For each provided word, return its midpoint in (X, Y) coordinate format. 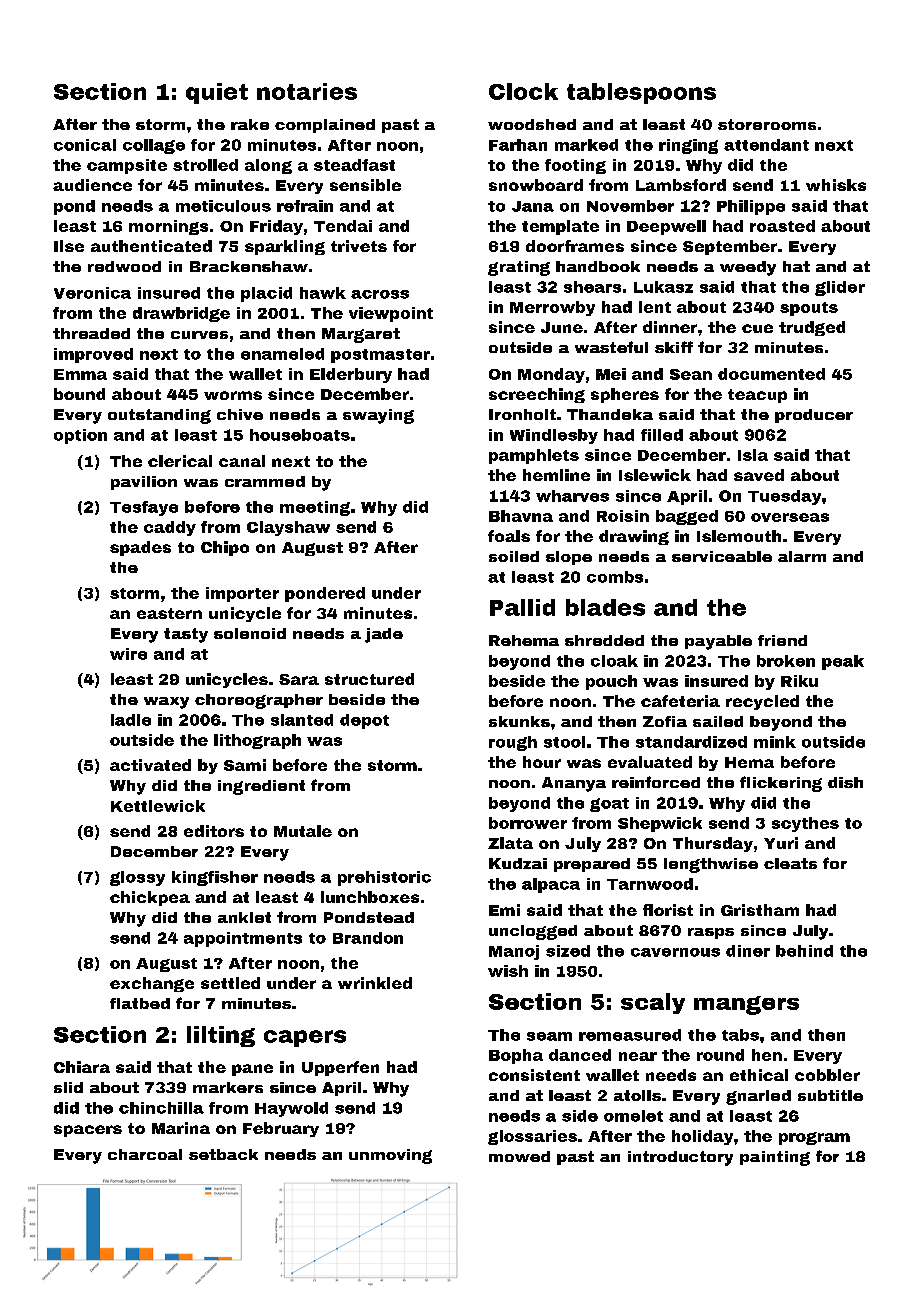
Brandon (368, 938)
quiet (217, 93)
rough (513, 743)
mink (775, 742)
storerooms (767, 124)
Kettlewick (158, 806)
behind (804, 951)
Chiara (82, 1067)
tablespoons (641, 93)
